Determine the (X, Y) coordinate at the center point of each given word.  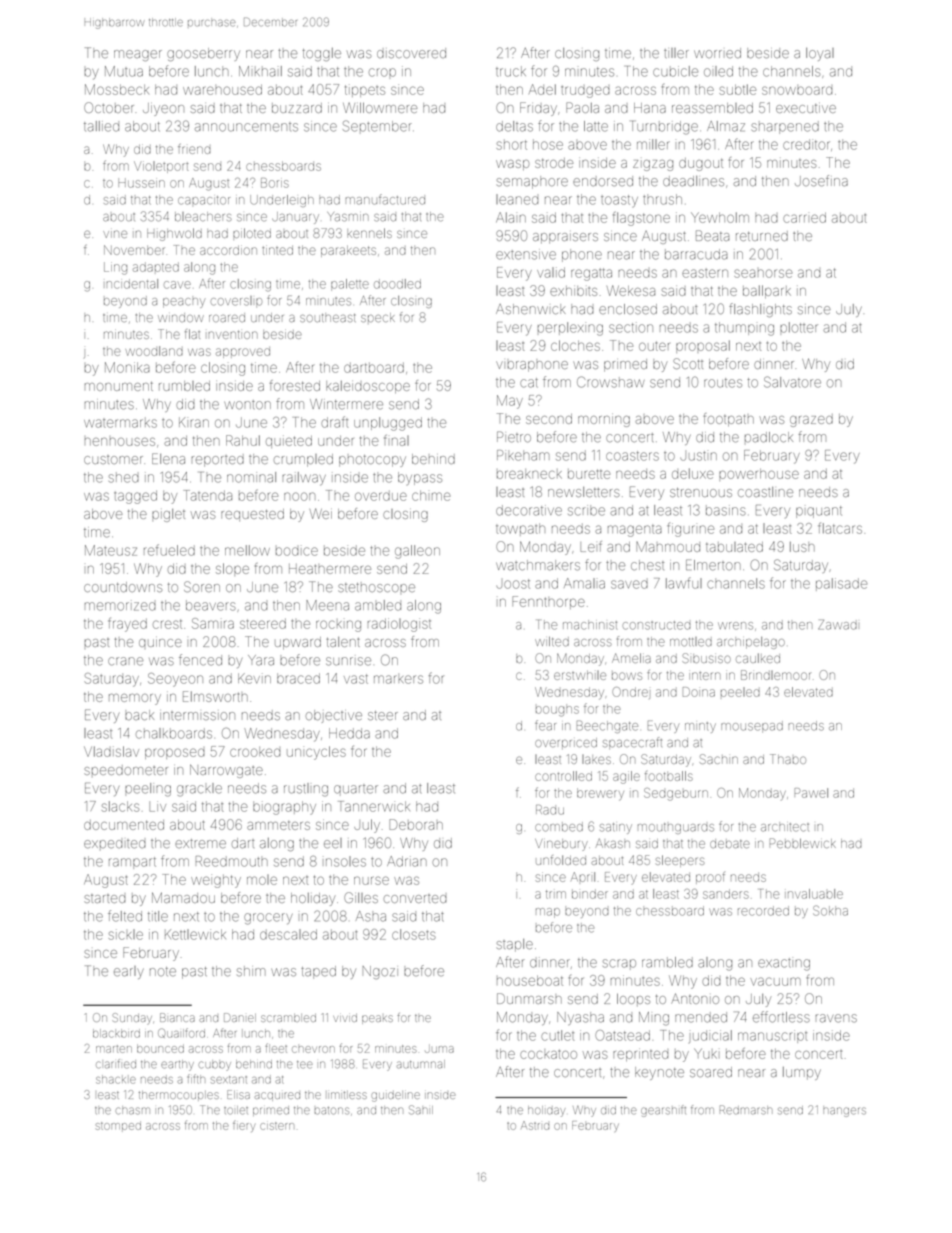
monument (119, 386)
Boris (275, 183)
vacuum (775, 981)
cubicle (675, 71)
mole (262, 880)
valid (551, 272)
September (377, 126)
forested (295, 385)
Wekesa (631, 290)
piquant (819, 512)
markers (398, 679)
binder (590, 894)
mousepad (752, 726)
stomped (118, 1126)
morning (604, 421)
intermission (197, 715)
